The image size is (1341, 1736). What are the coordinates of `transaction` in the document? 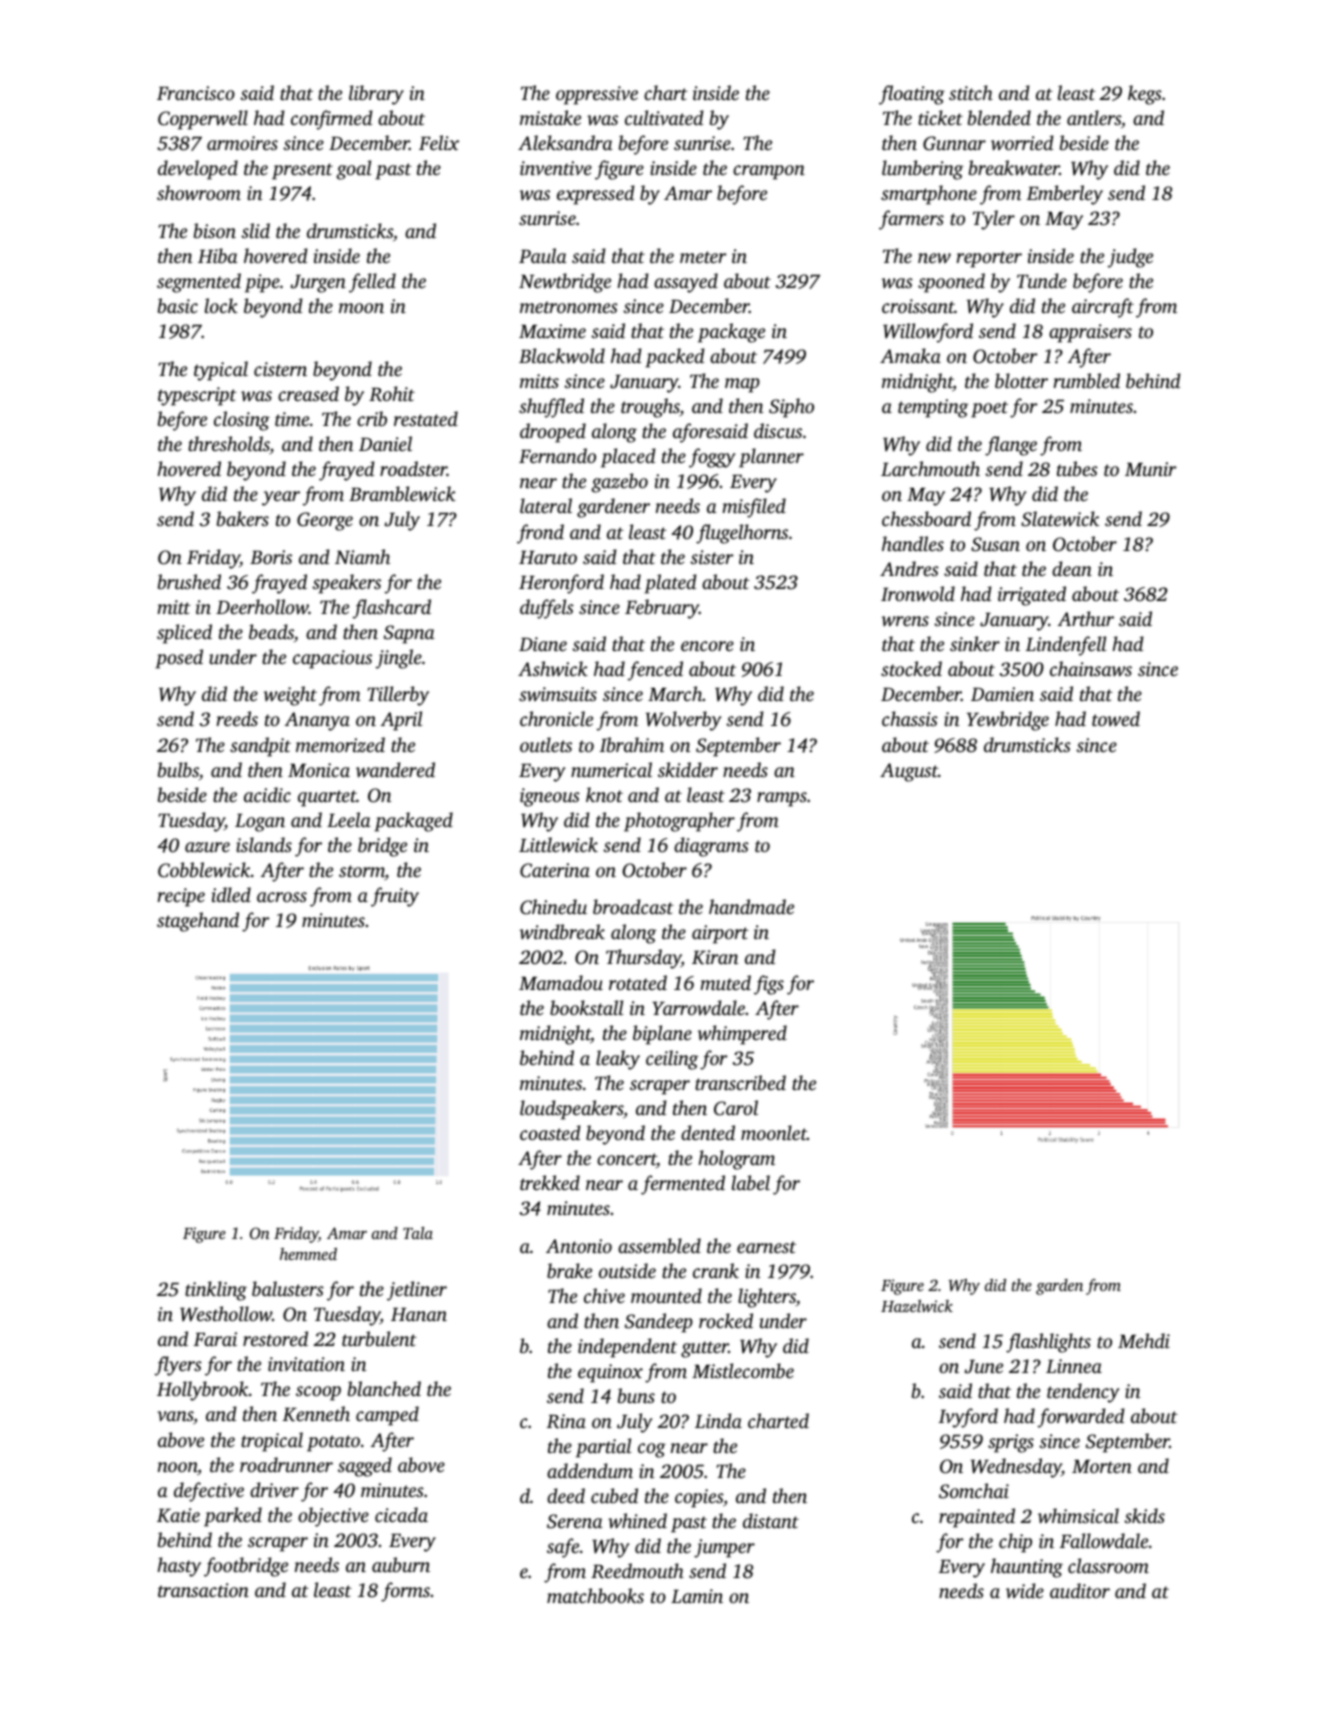 It's located at (203, 1590).
